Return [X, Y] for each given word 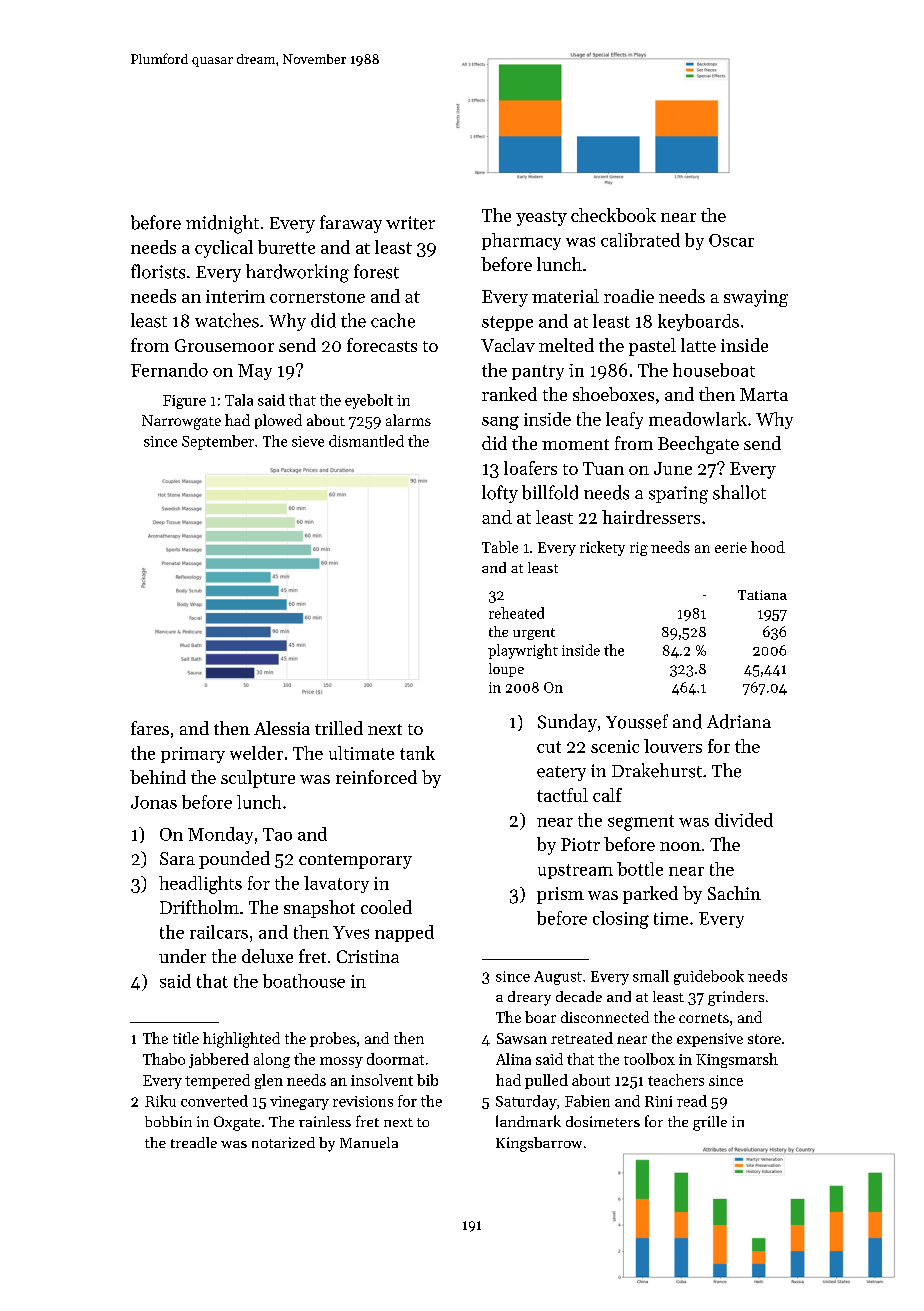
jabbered [219, 1060]
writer [410, 223]
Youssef [637, 721]
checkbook [613, 215]
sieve [308, 441]
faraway [351, 224]
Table [500, 547]
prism [560, 895]
